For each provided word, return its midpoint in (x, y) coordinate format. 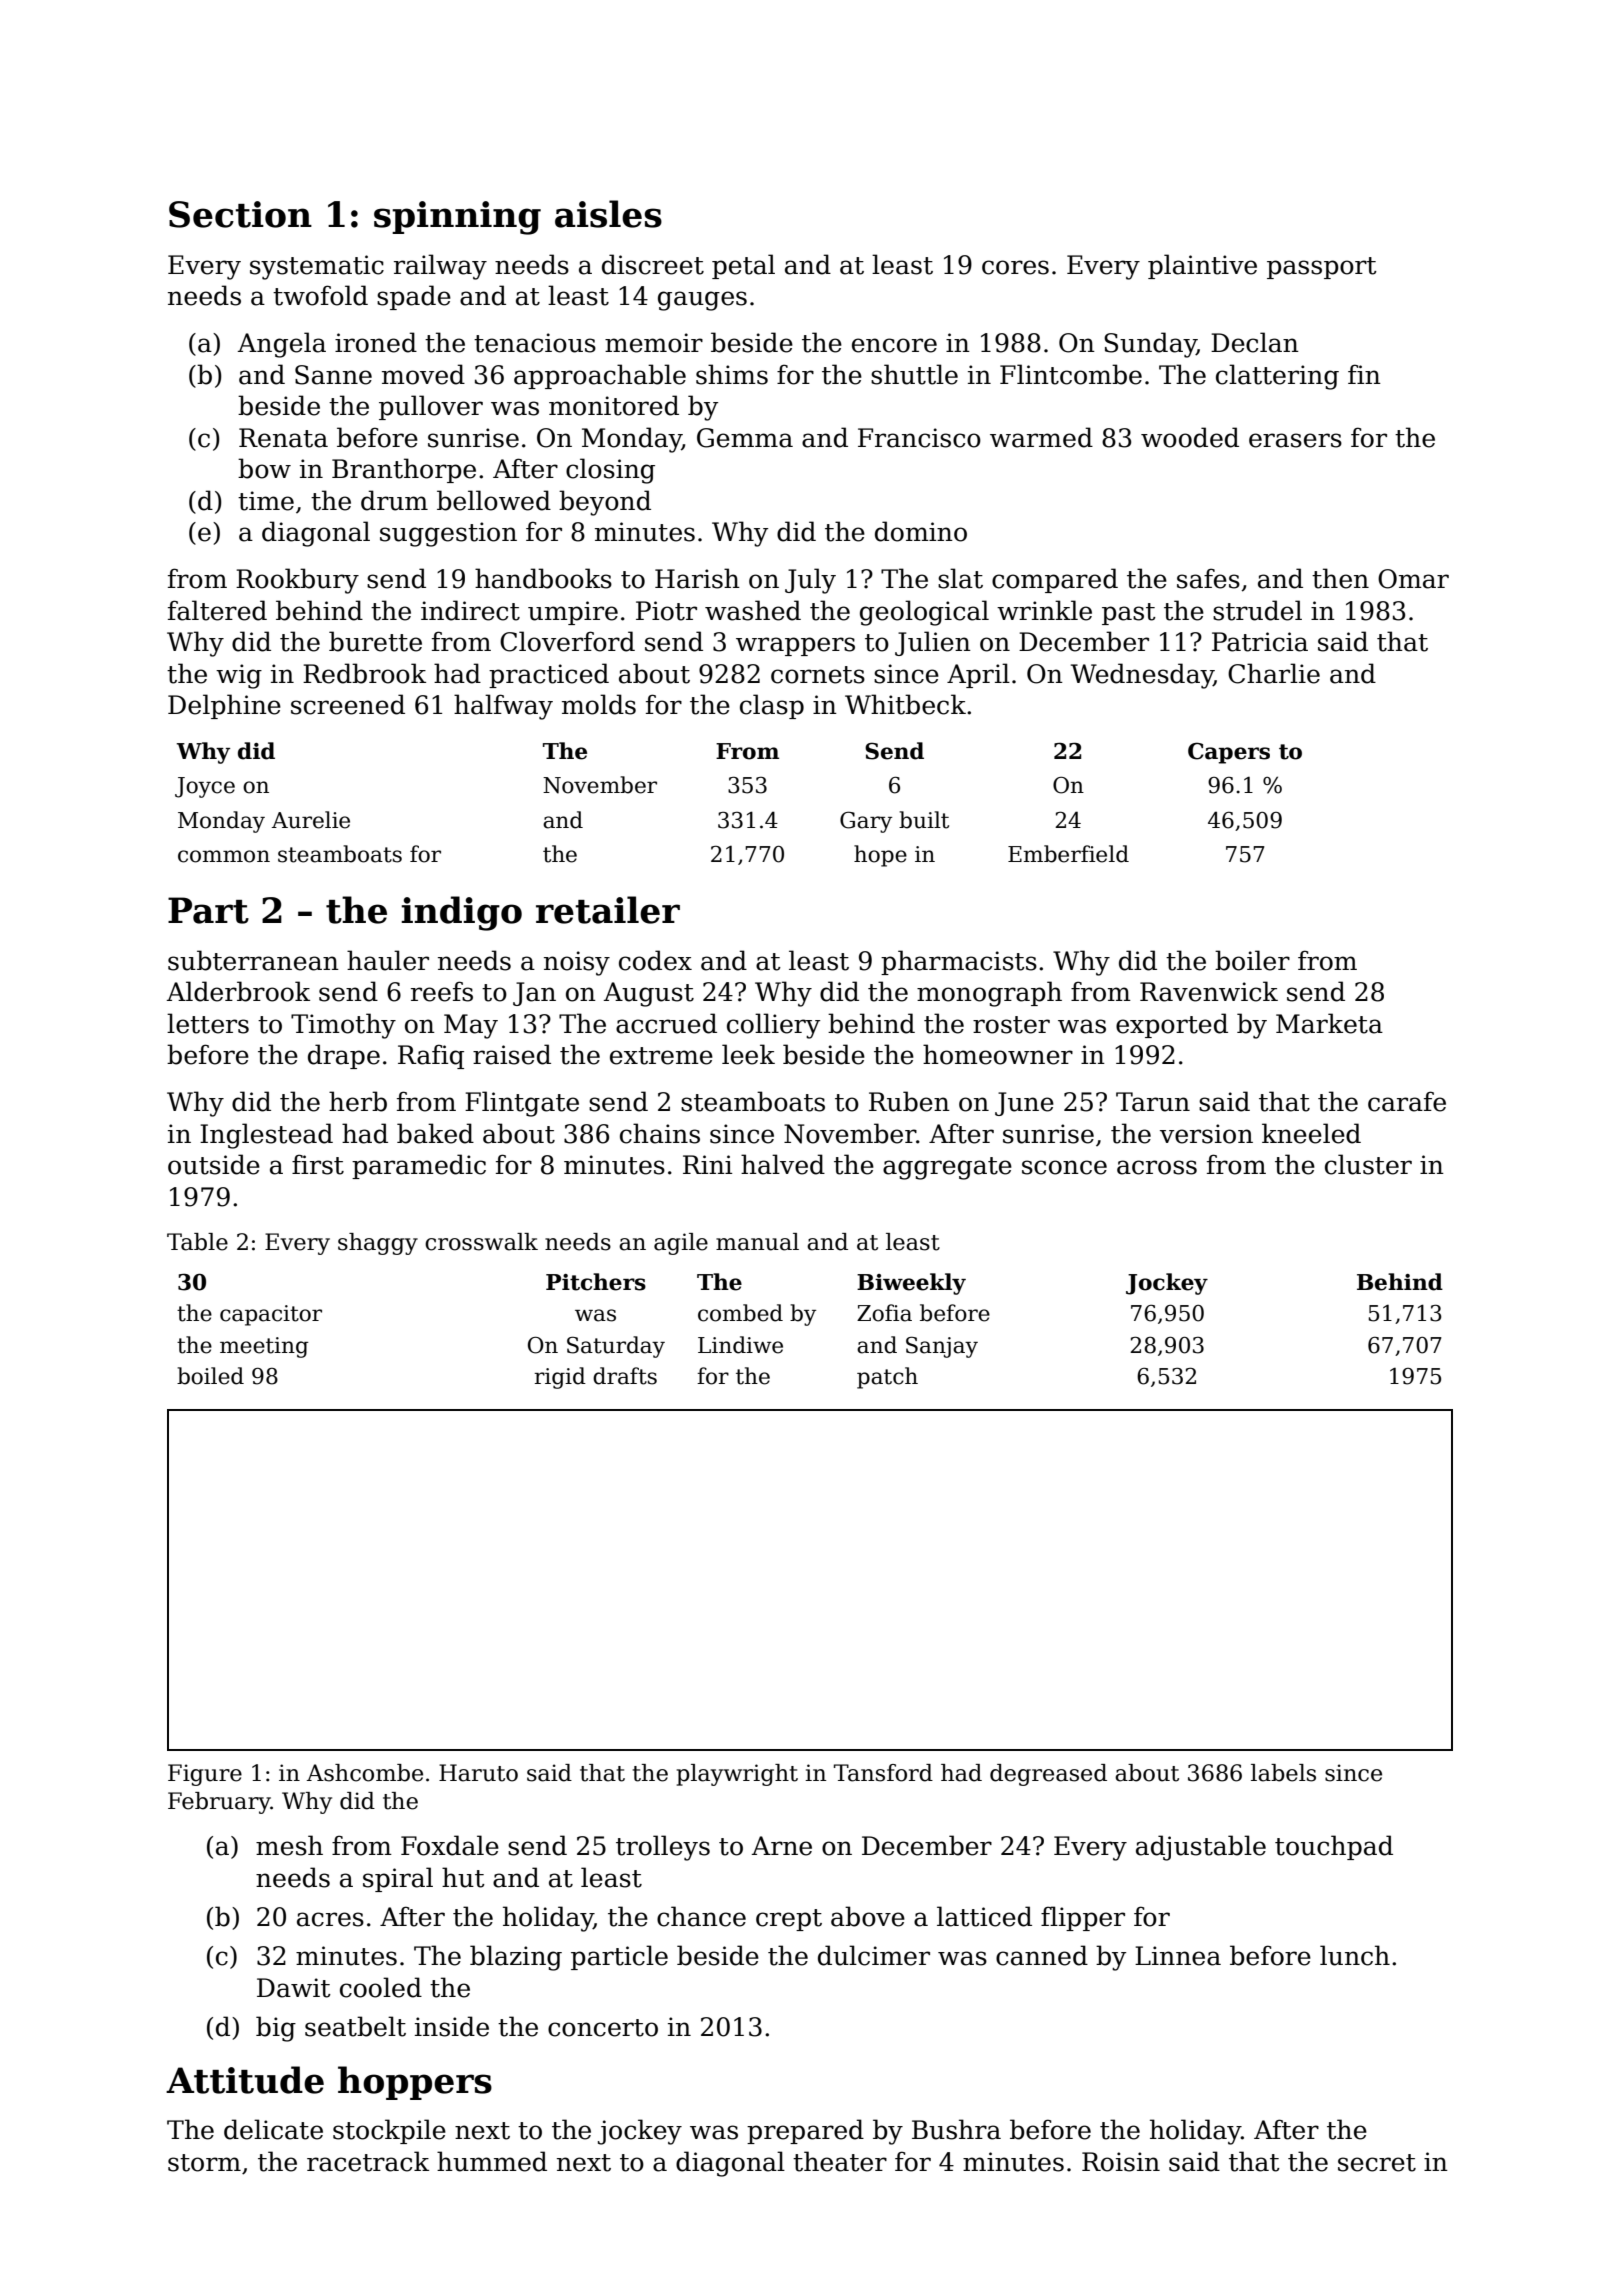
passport (1322, 268)
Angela (282, 345)
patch (887, 1378)
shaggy (378, 1244)
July (810, 581)
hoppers (415, 2083)
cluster (1368, 1164)
